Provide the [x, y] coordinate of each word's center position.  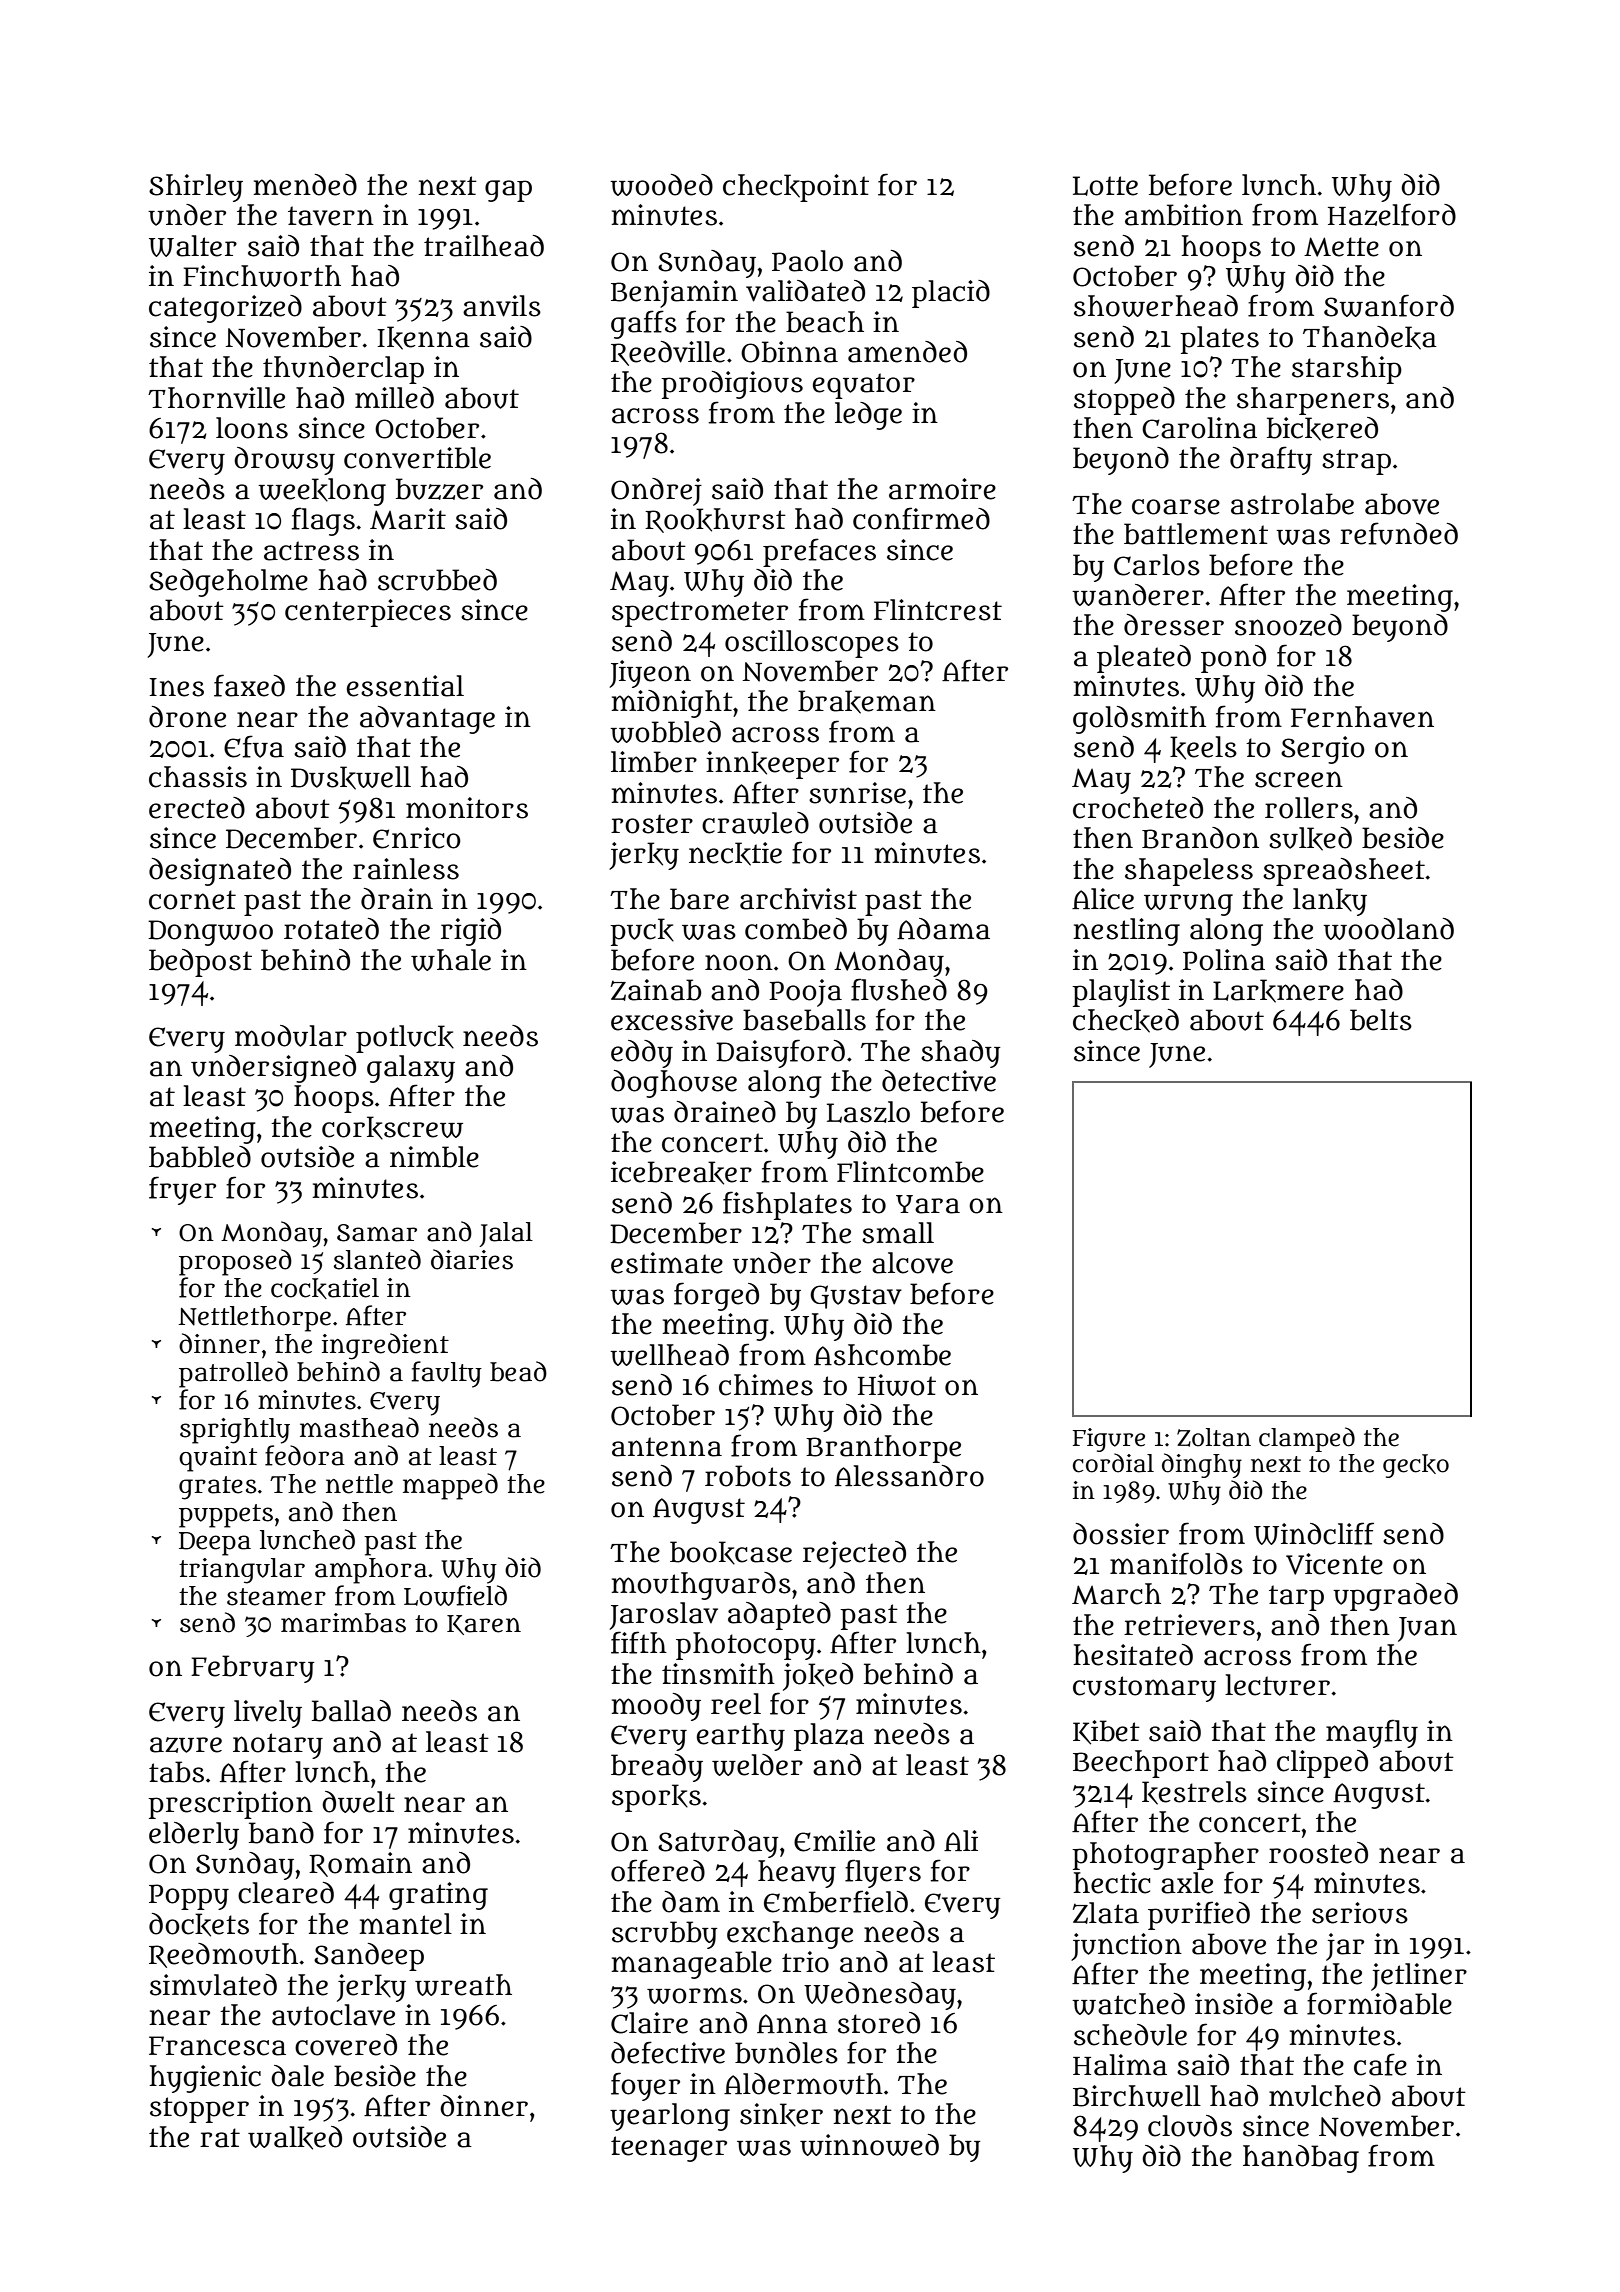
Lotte [1105, 186]
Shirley [196, 188]
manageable [691, 1965]
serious [1360, 1913]
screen [1299, 779]
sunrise [857, 793]
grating [438, 1896]
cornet [192, 900]
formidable [1379, 2003]
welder [757, 1765]
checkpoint [796, 188]
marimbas [343, 1623]
